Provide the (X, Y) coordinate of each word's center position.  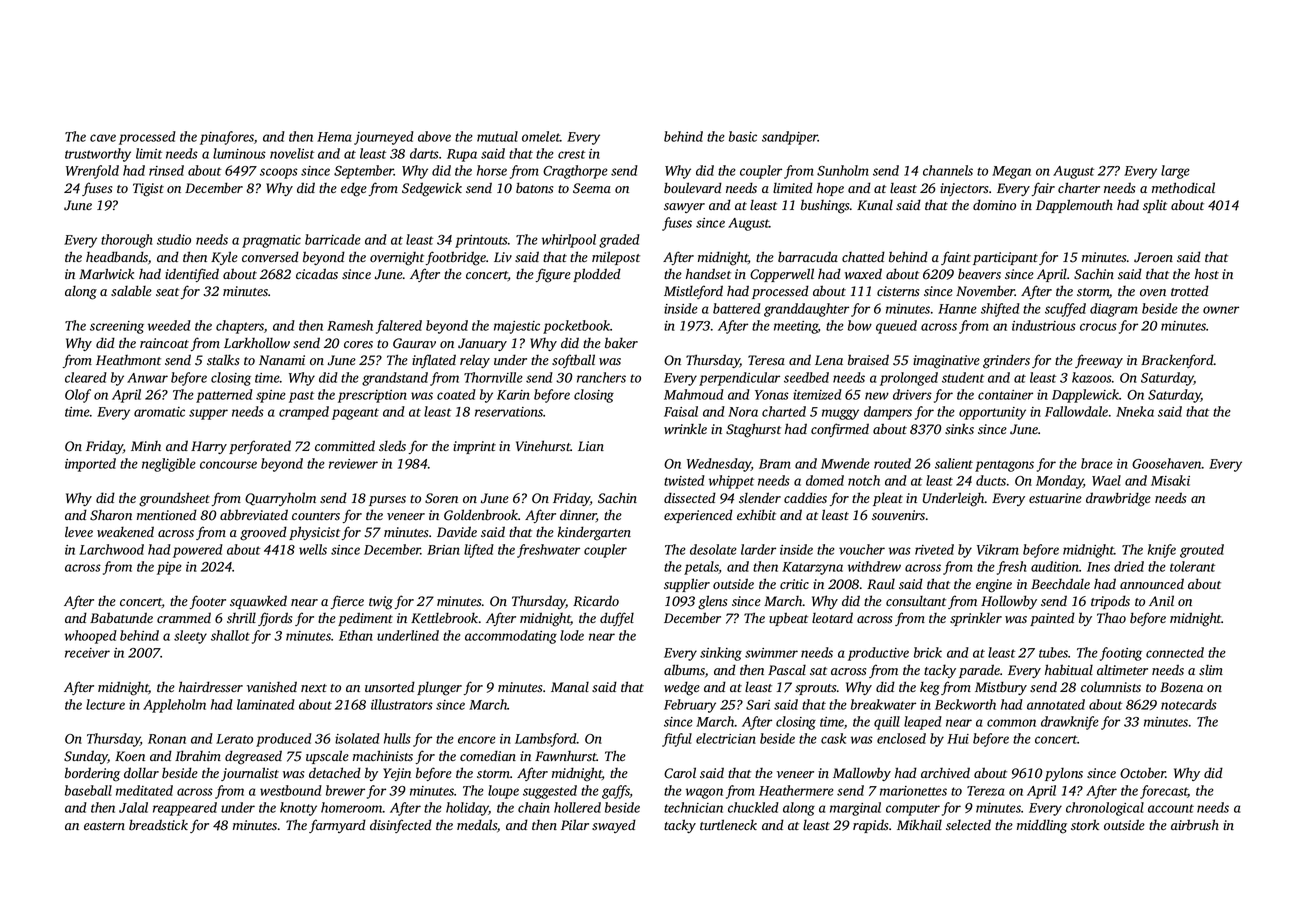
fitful (677, 740)
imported (90, 465)
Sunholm (843, 170)
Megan (1011, 172)
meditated (144, 790)
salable (131, 291)
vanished (272, 686)
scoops (279, 173)
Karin (513, 395)
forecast (1164, 792)
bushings (825, 206)
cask (833, 738)
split (1155, 206)
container (1005, 395)
